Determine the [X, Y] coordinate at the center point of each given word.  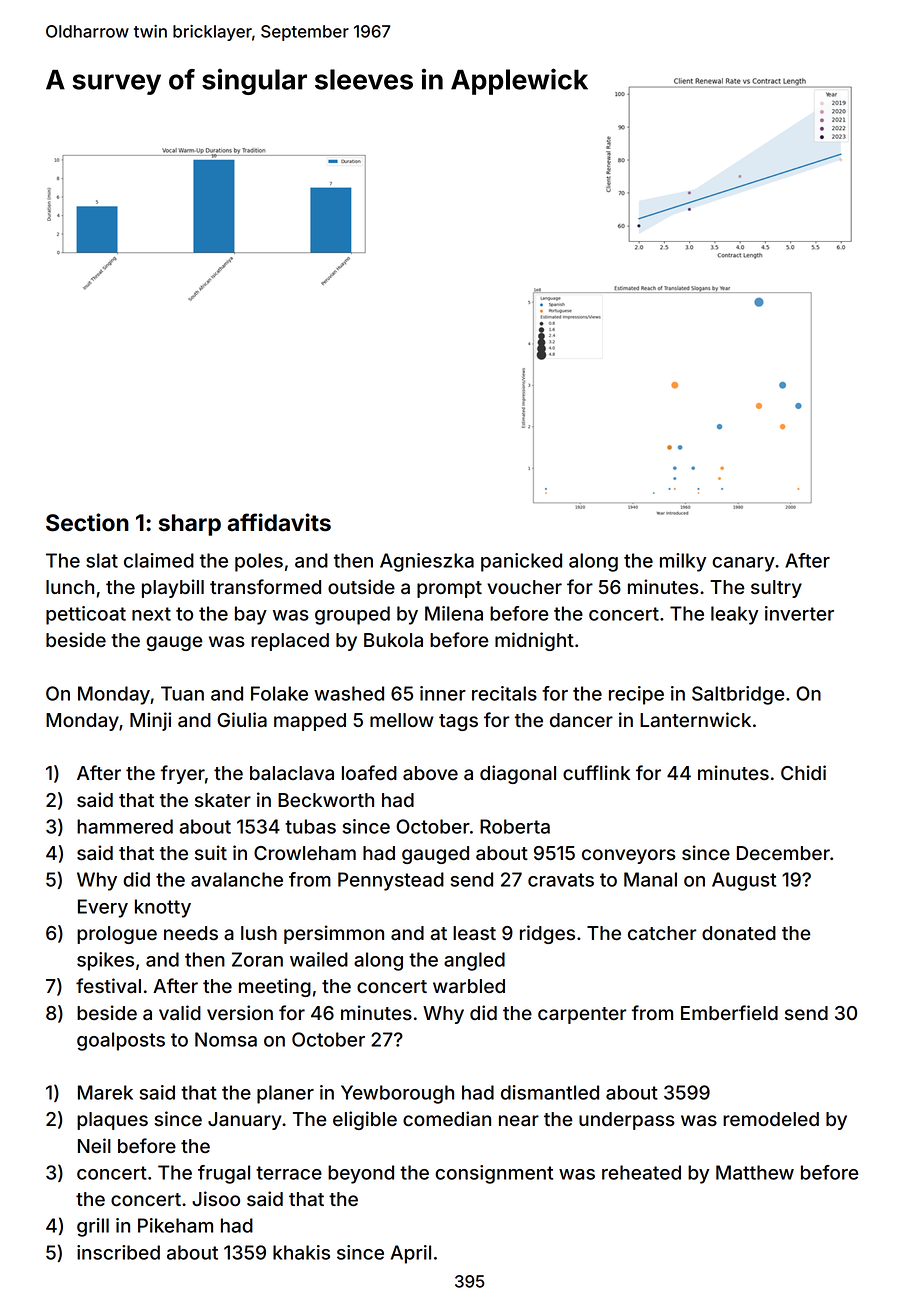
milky [683, 562]
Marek [105, 1092]
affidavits [279, 522]
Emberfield [729, 1012]
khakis [301, 1252]
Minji [150, 721]
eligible [365, 1120]
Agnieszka [427, 562]
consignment [494, 1174]
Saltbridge [738, 695]
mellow [402, 720]
